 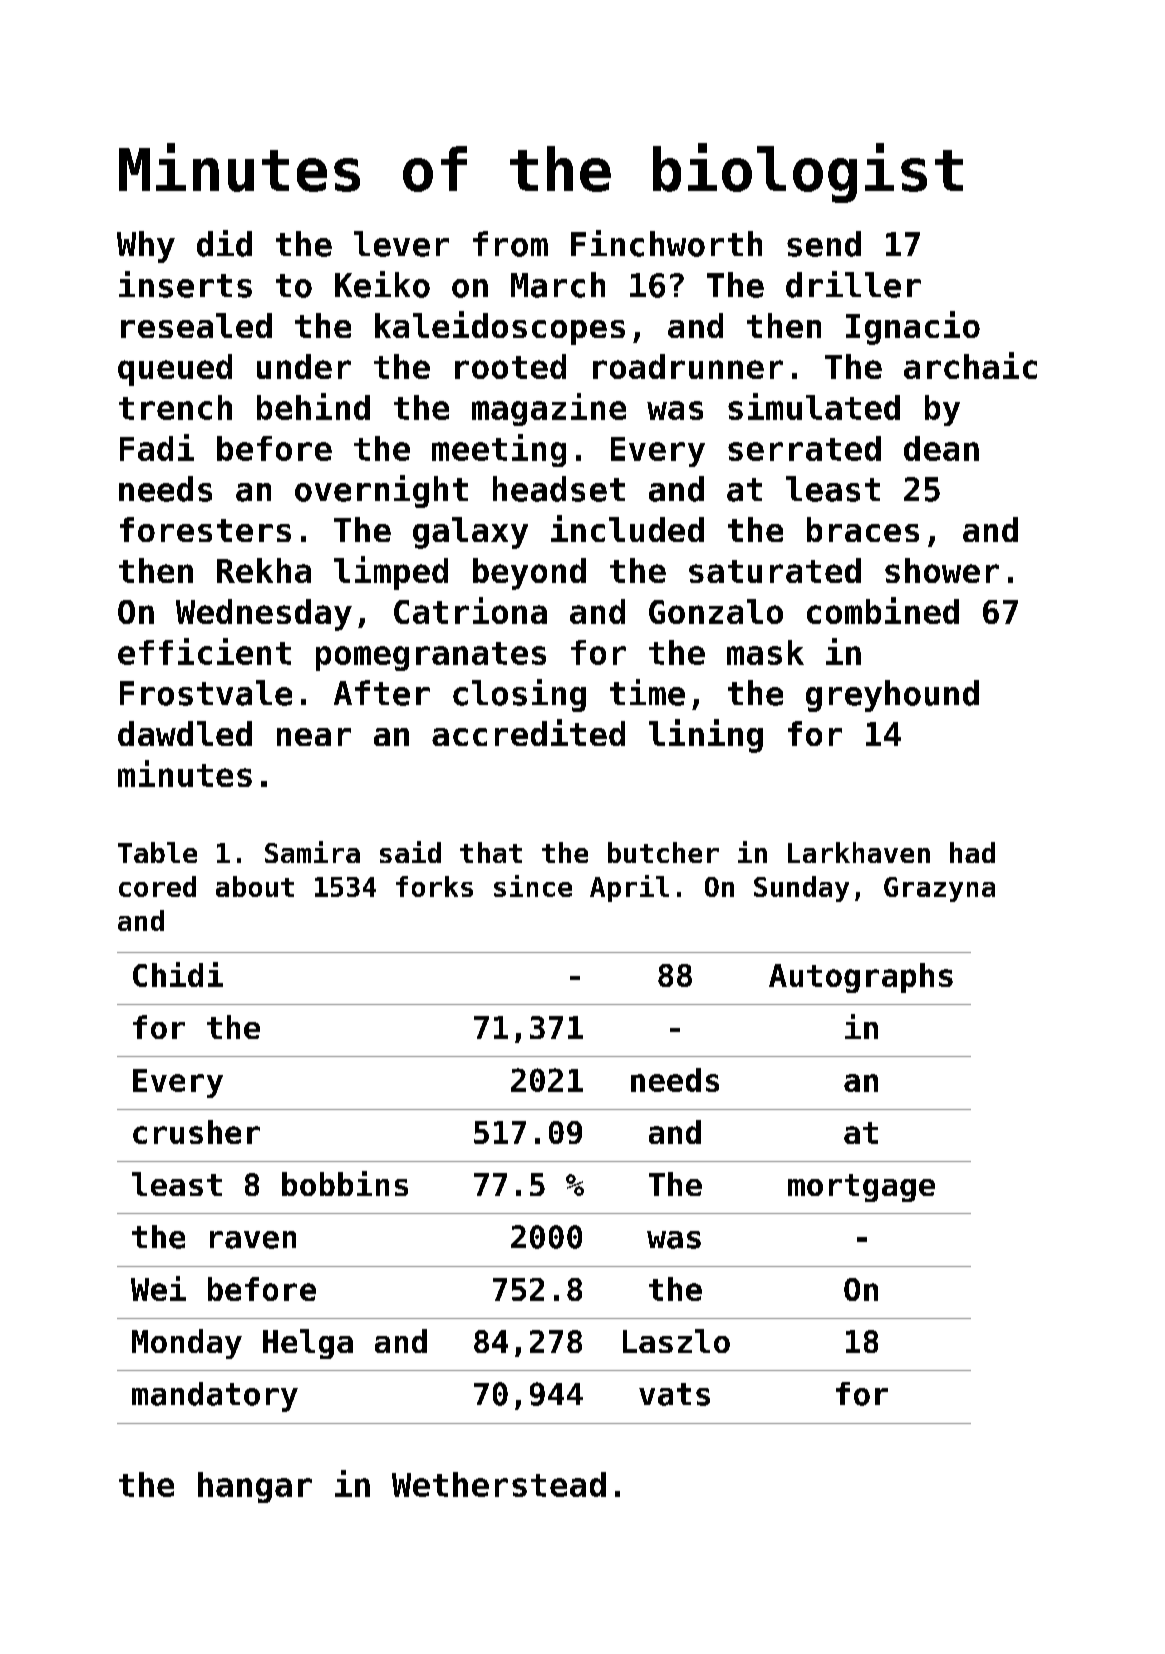 What do you see at coordinates (676, 1341) in the document?
I see `Laszlo` at bounding box center [676, 1341].
